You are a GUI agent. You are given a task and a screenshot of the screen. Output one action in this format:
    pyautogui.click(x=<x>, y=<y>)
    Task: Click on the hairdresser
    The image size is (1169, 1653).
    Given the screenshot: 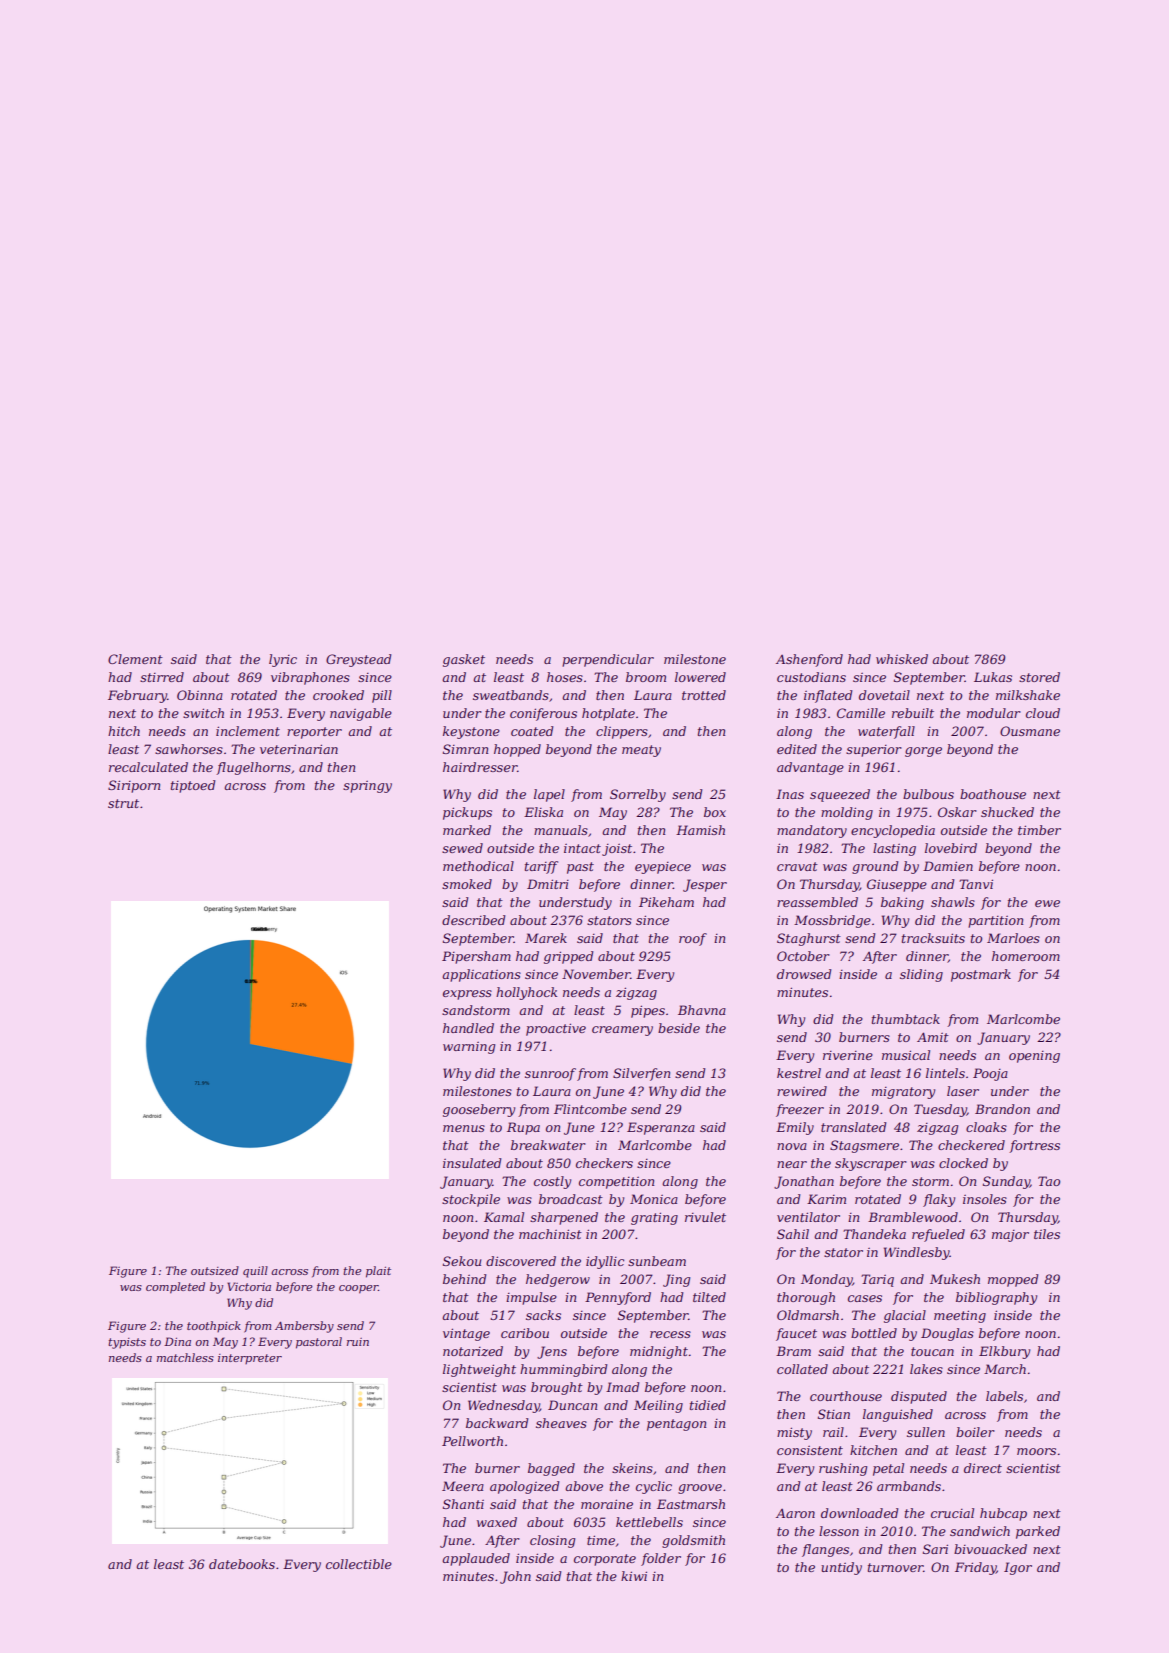 What is the action you would take?
    pyautogui.click(x=480, y=767)
